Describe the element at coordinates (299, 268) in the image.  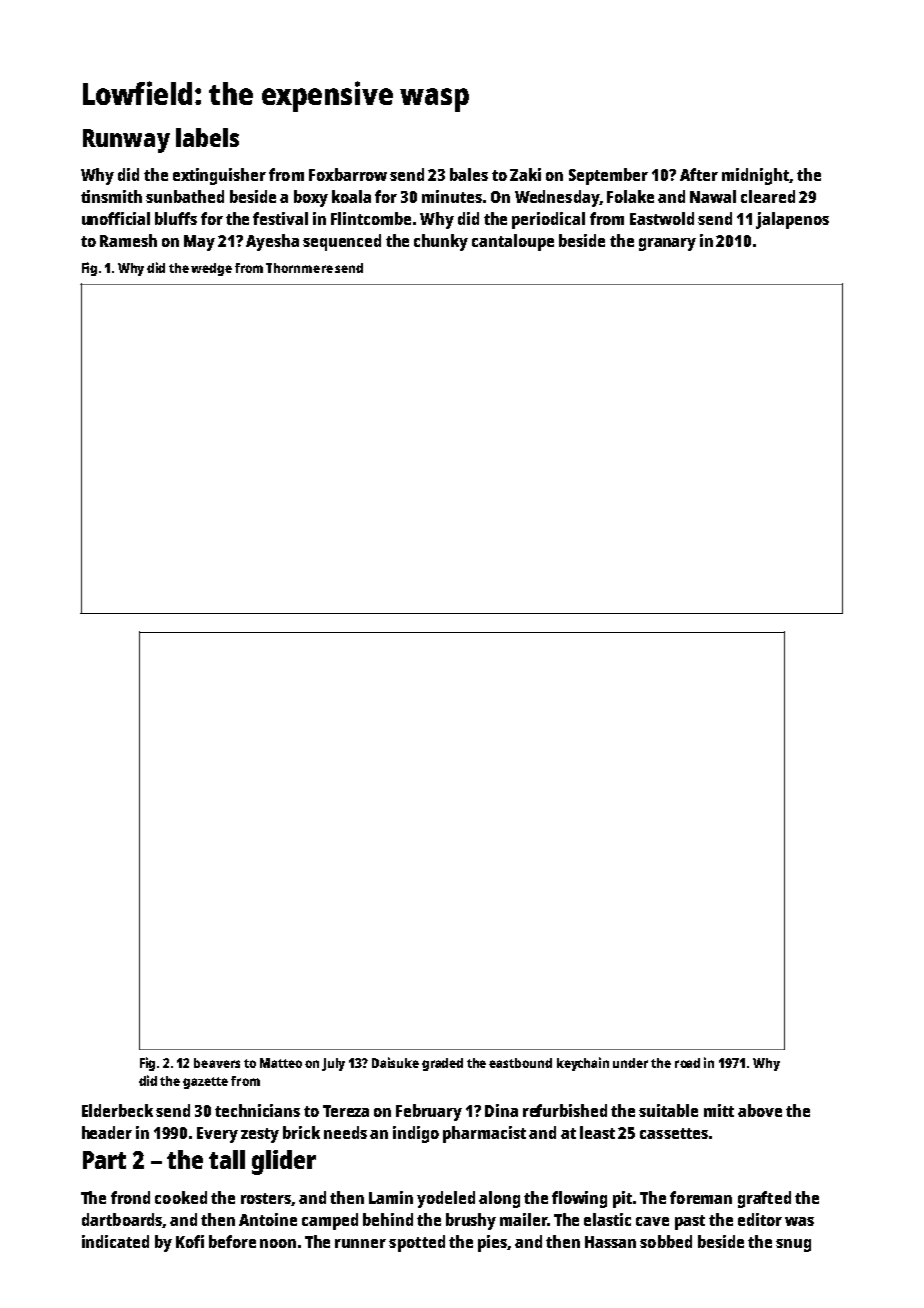
I see `Thornmere` at that location.
